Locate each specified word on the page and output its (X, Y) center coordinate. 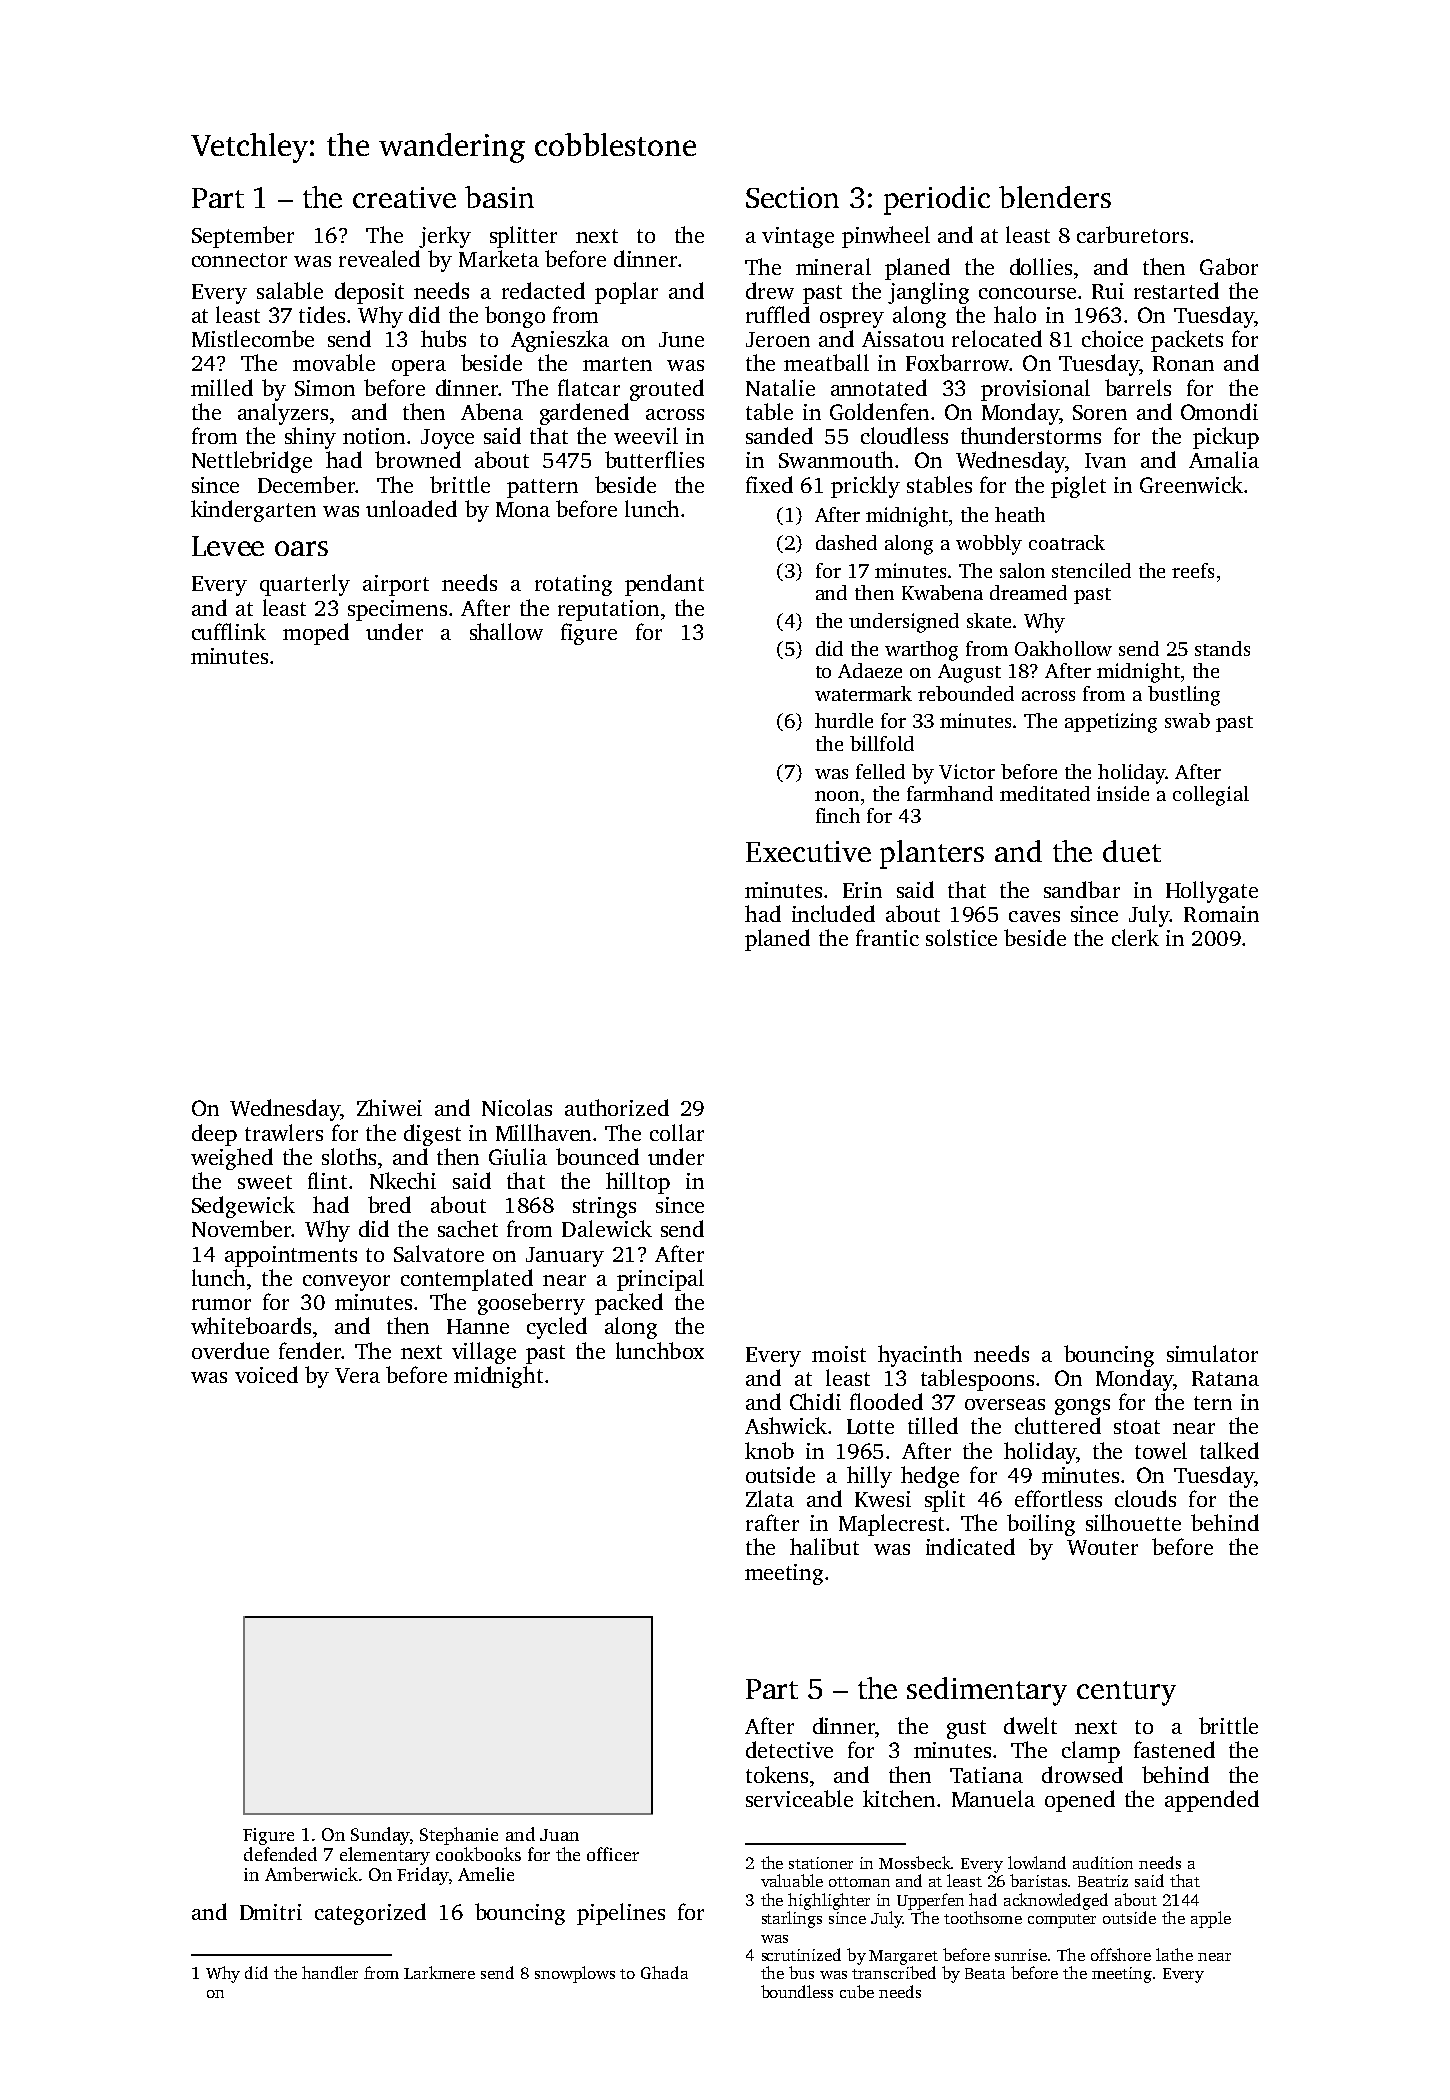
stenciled (1091, 570)
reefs (1193, 570)
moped (316, 634)
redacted (543, 290)
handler (330, 1972)
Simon (325, 388)
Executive (808, 851)
